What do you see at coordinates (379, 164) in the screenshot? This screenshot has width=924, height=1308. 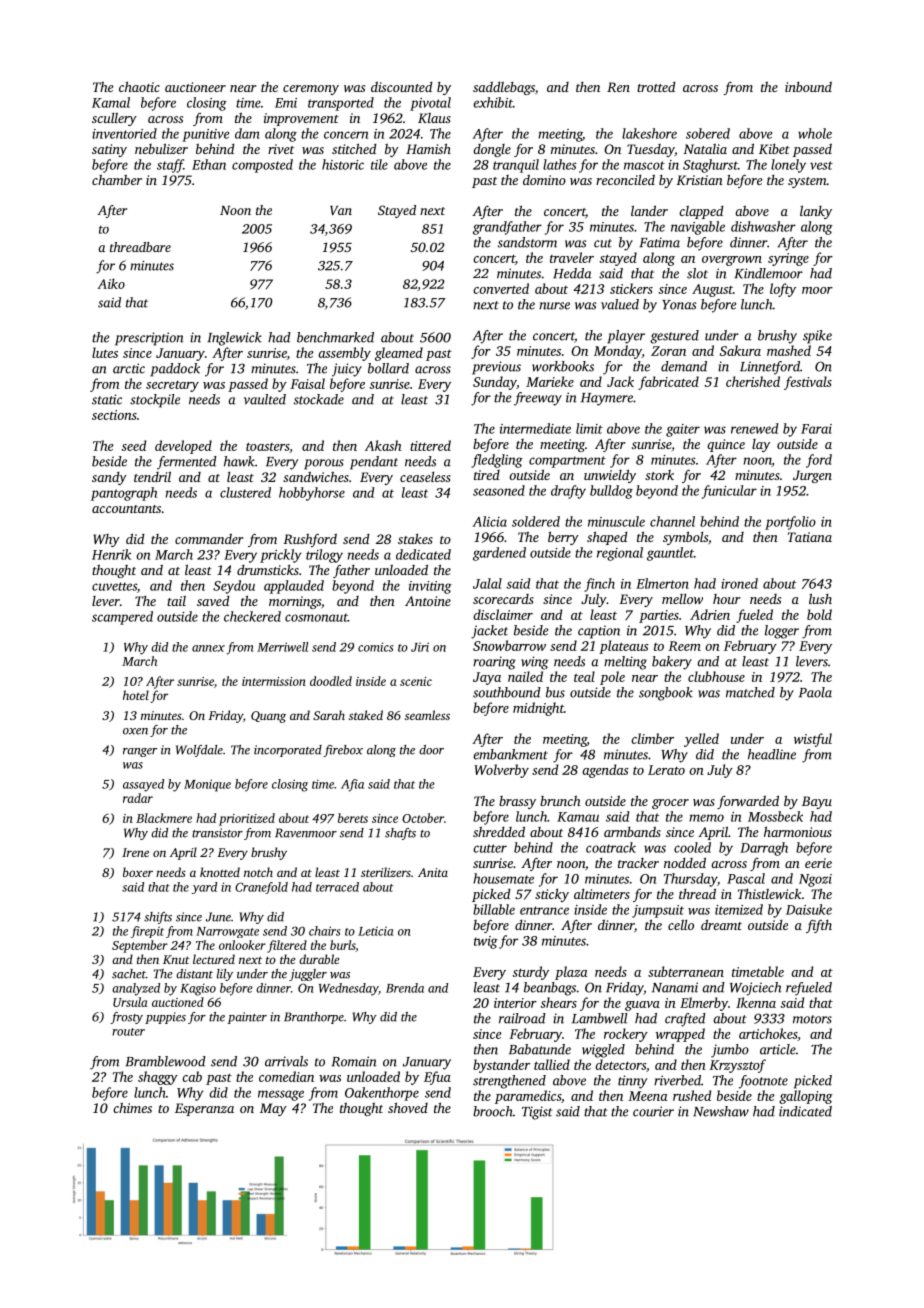 I see `tile` at bounding box center [379, 164].
